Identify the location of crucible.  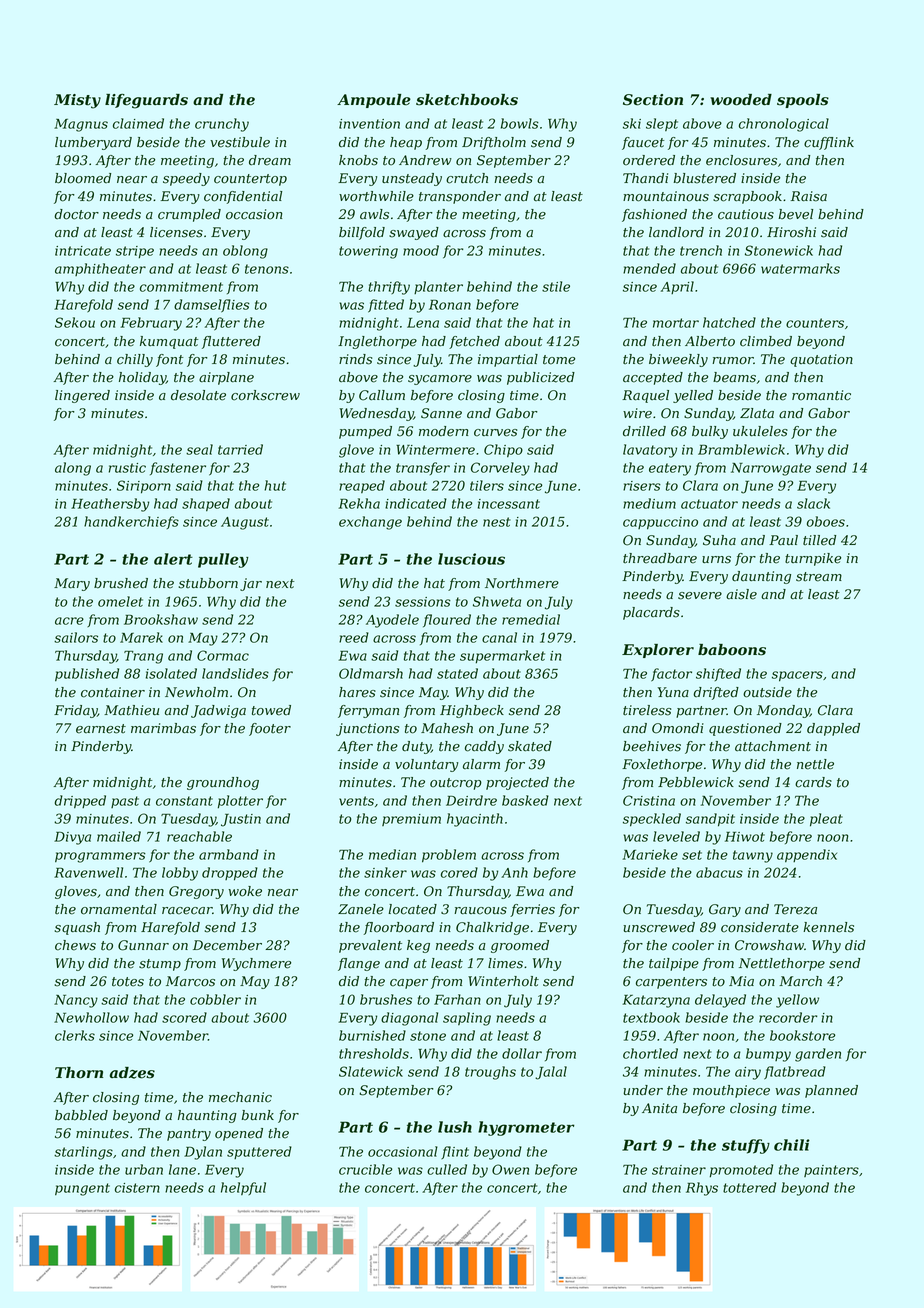
(365, 1169).
